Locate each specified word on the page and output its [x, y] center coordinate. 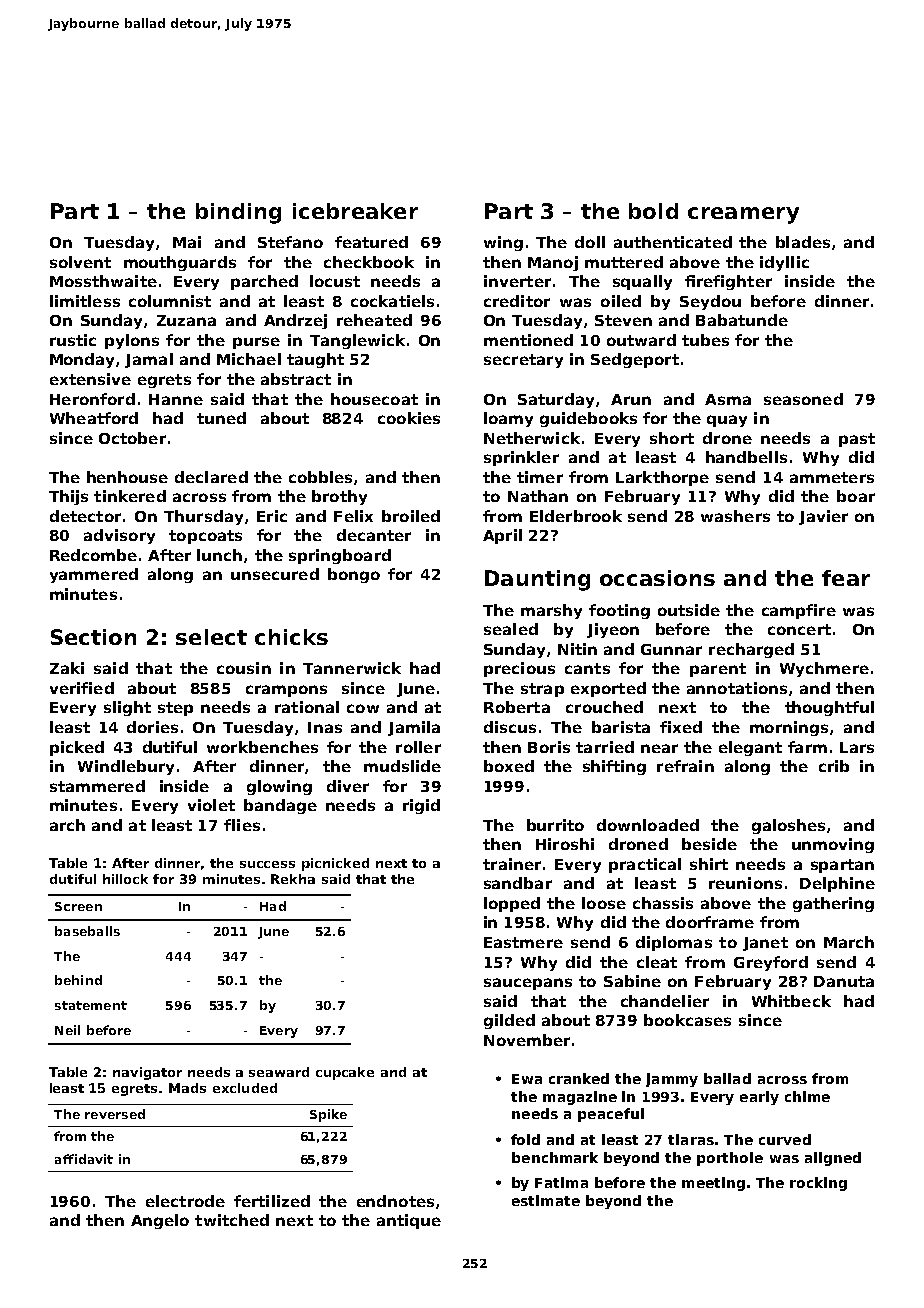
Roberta [517, 707]
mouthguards [180, 263]
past [857, 440]
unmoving [833, 845]
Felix [353, 516]
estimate [546, 1200]
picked [77, 748]
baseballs [87, 931]
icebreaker [355, 211]
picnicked [335, 864]
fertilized [272, 1201]
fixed [681, 727]
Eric [272, 516]
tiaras [691, 1139]
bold [653, 211]
